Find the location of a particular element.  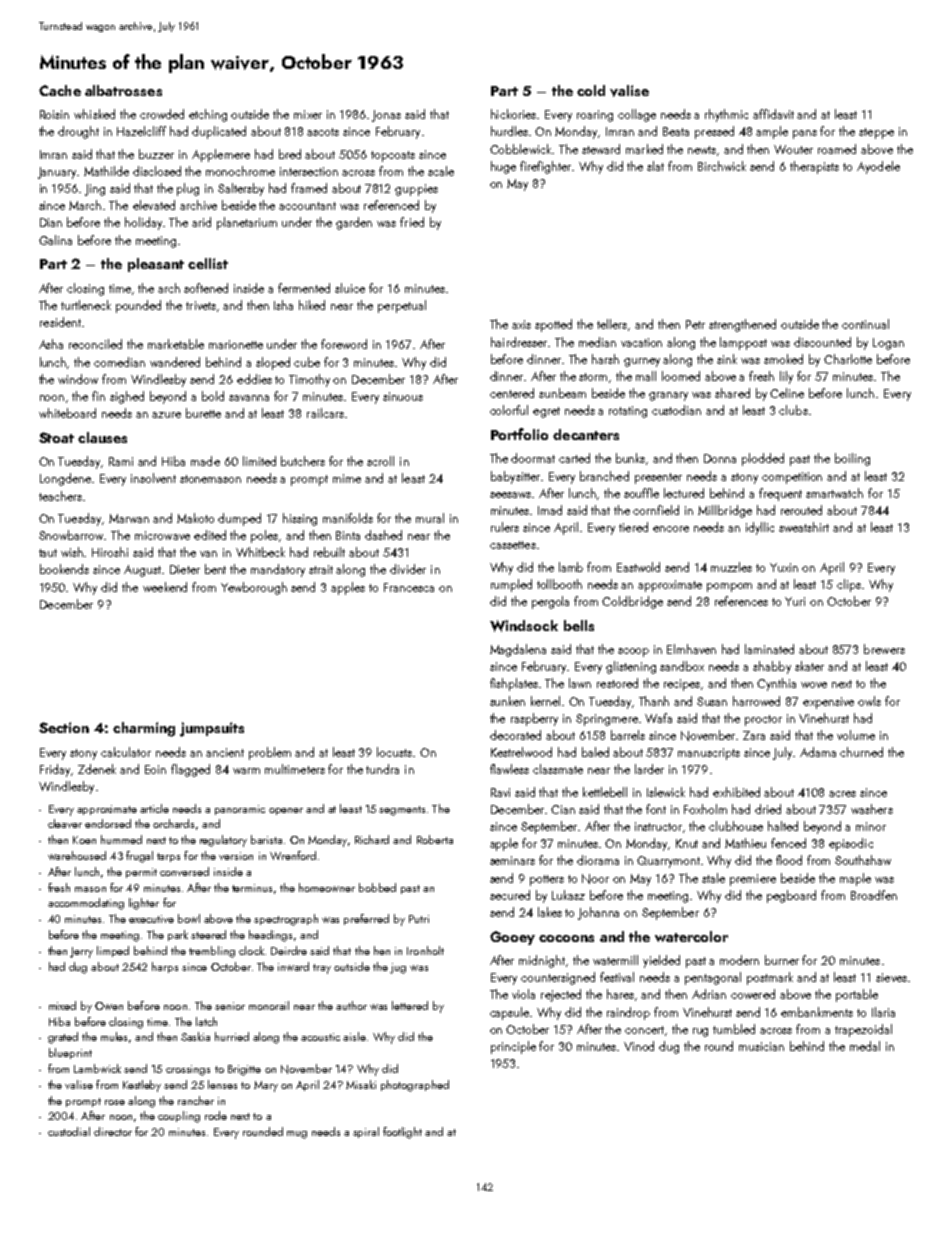

firefighter is located at coordinates (545, 167).
